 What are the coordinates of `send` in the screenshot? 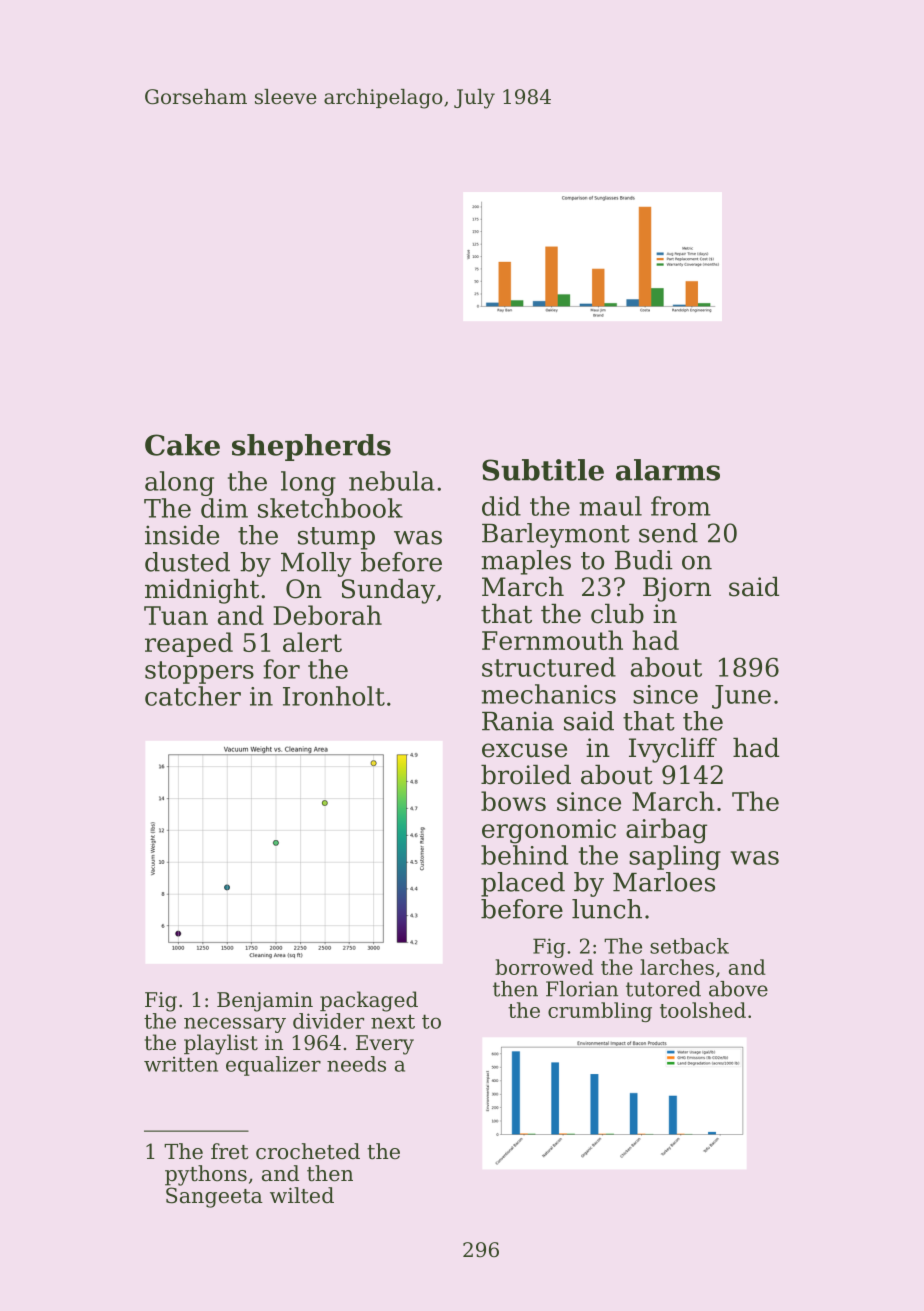 It's located at (668, 533).
